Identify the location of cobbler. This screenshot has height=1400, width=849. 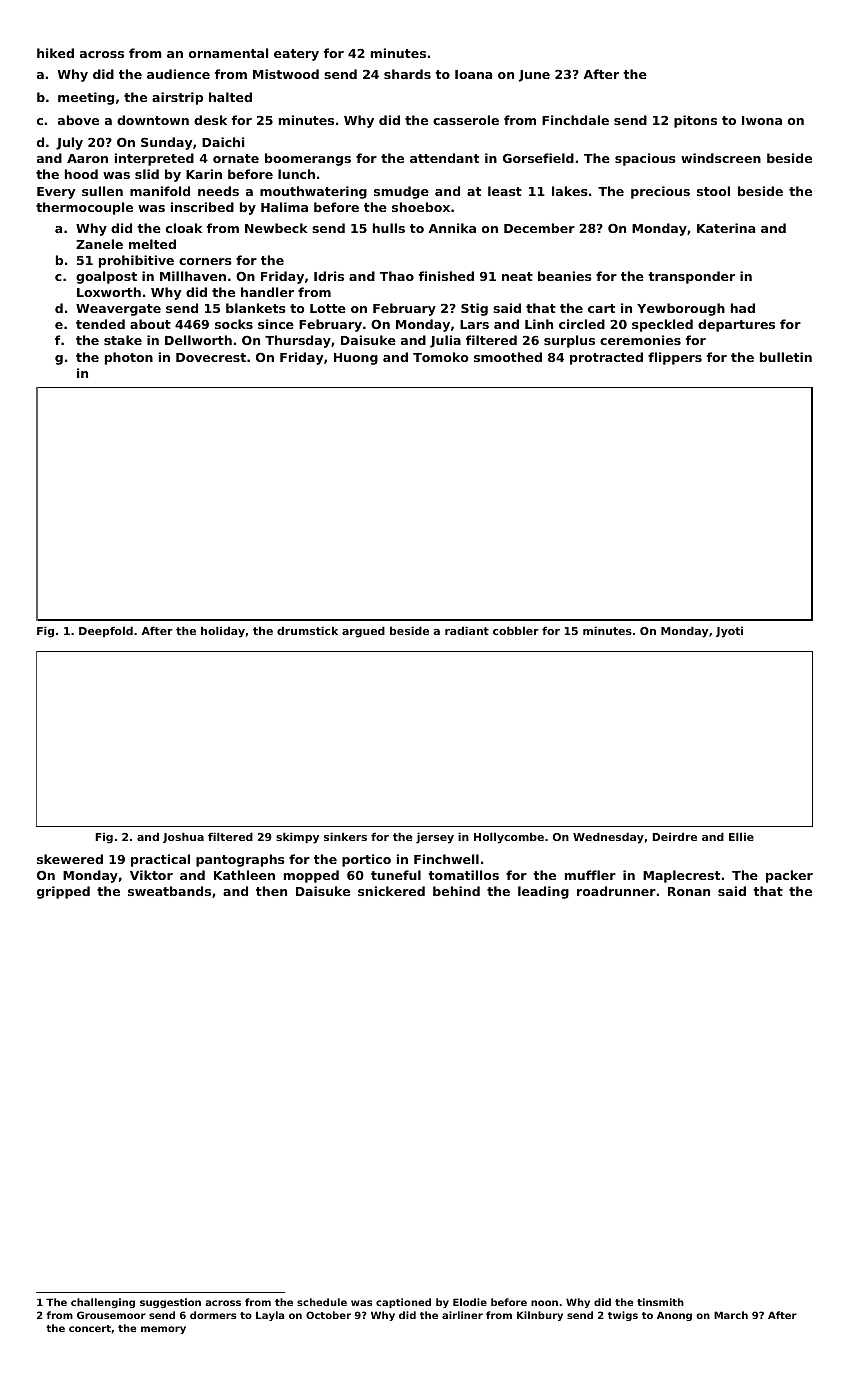
(516, 630).
